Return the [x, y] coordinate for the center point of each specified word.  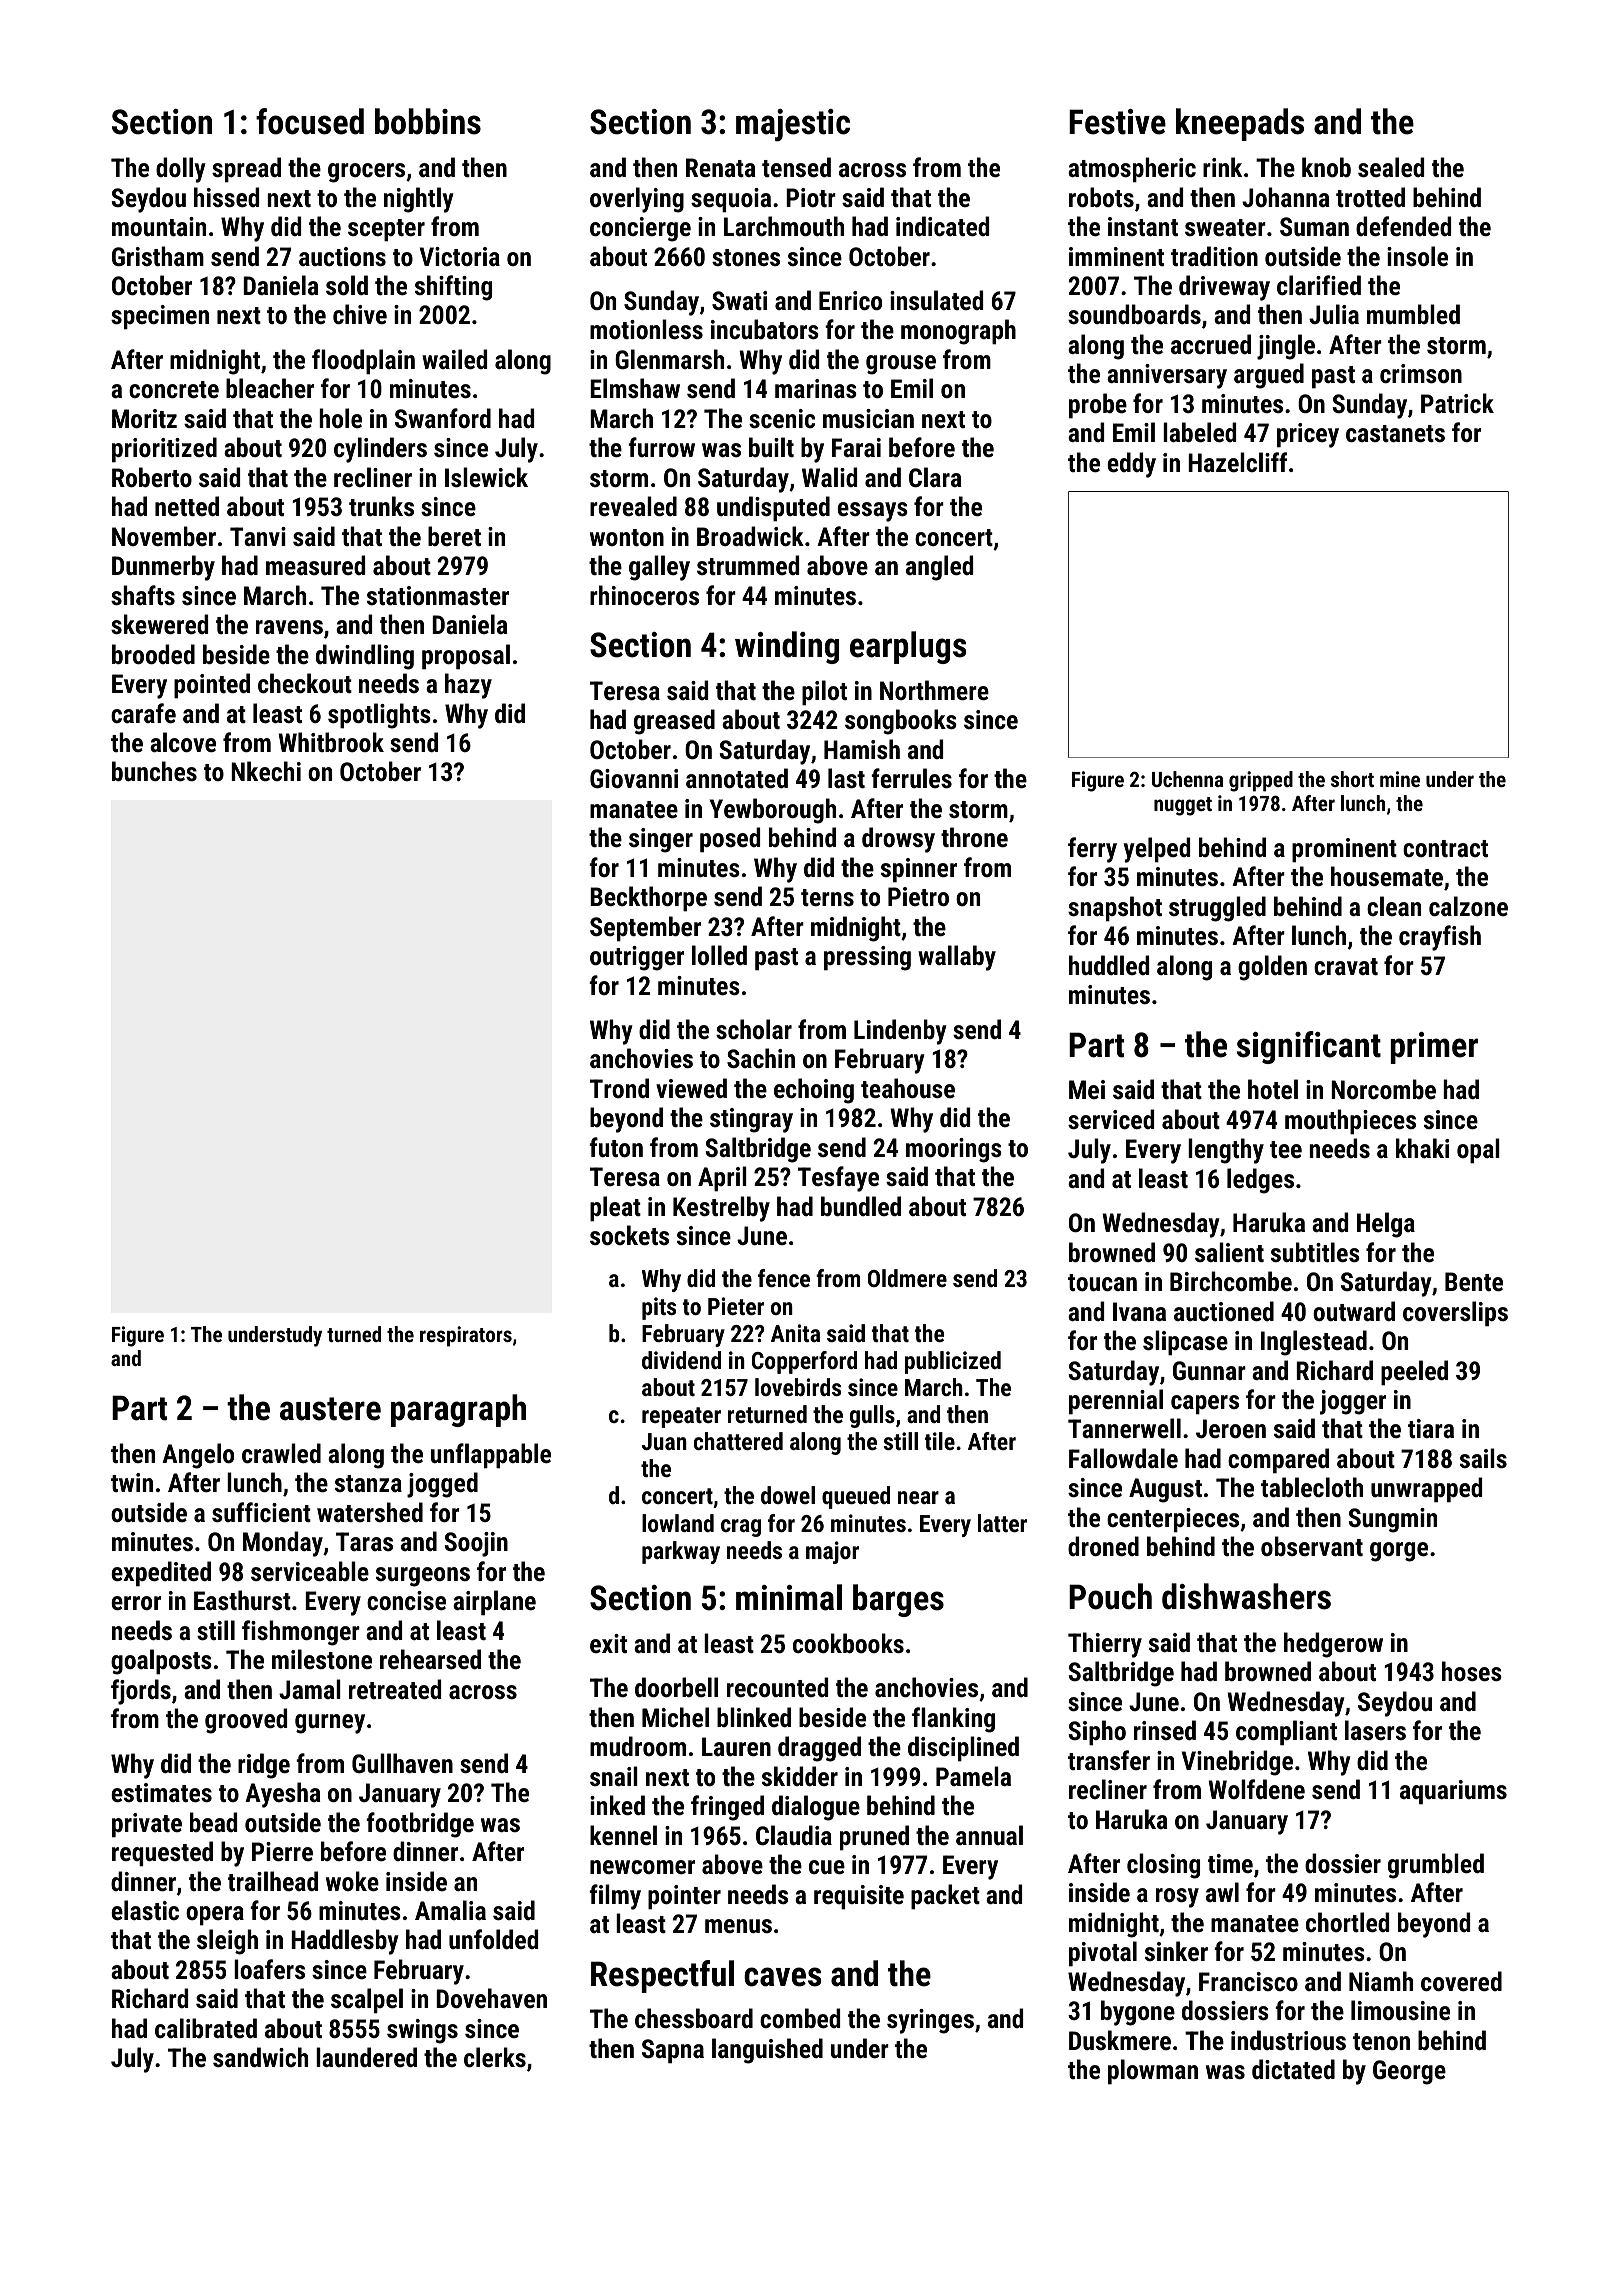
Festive [1117, 122]
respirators [466, 1336]
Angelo [198, 1456]
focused [310, 121]
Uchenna [1187, 779]
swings [422, 2031]
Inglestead [1314, 1343]
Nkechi [266, 771]
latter [1002, 1523]
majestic [793, 125]
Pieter [736, 1306]
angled [939, 568]
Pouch [1110, 1596]
